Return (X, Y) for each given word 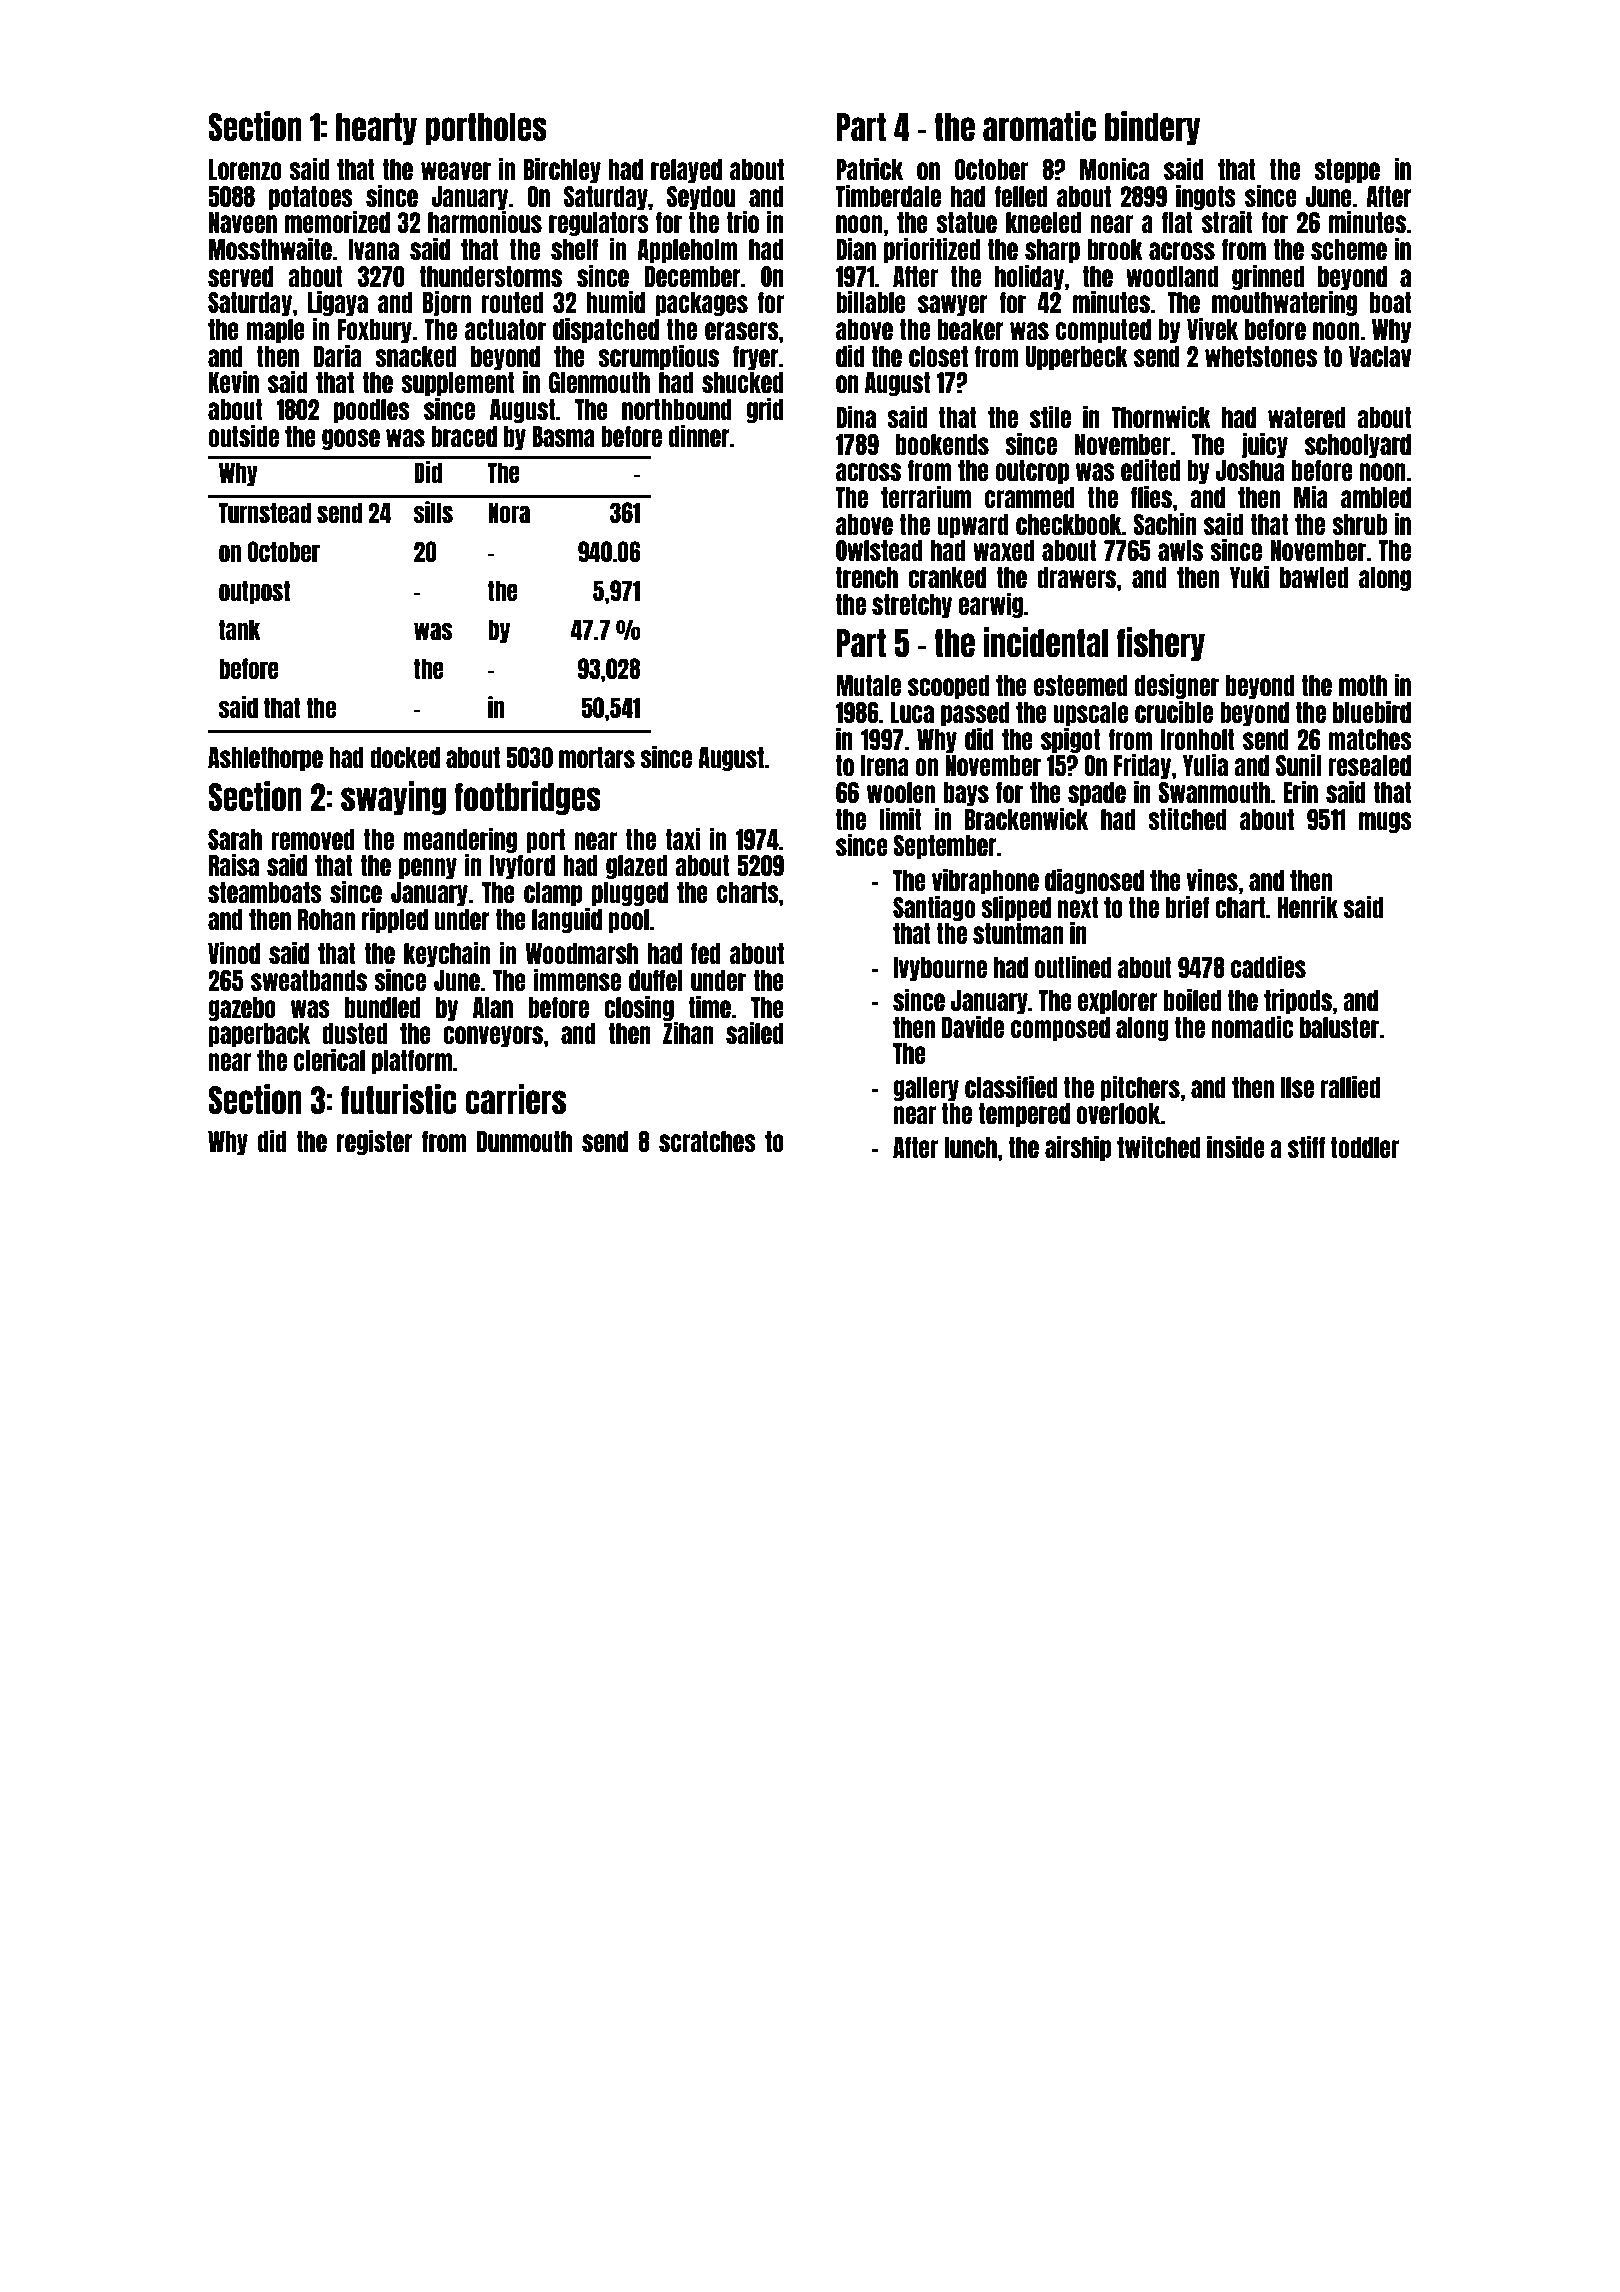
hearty (376, 129)
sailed (755, 1032)
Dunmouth (524, 1141)
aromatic (1039, 126)
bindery (1152, 128)
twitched (1159, 1146)
